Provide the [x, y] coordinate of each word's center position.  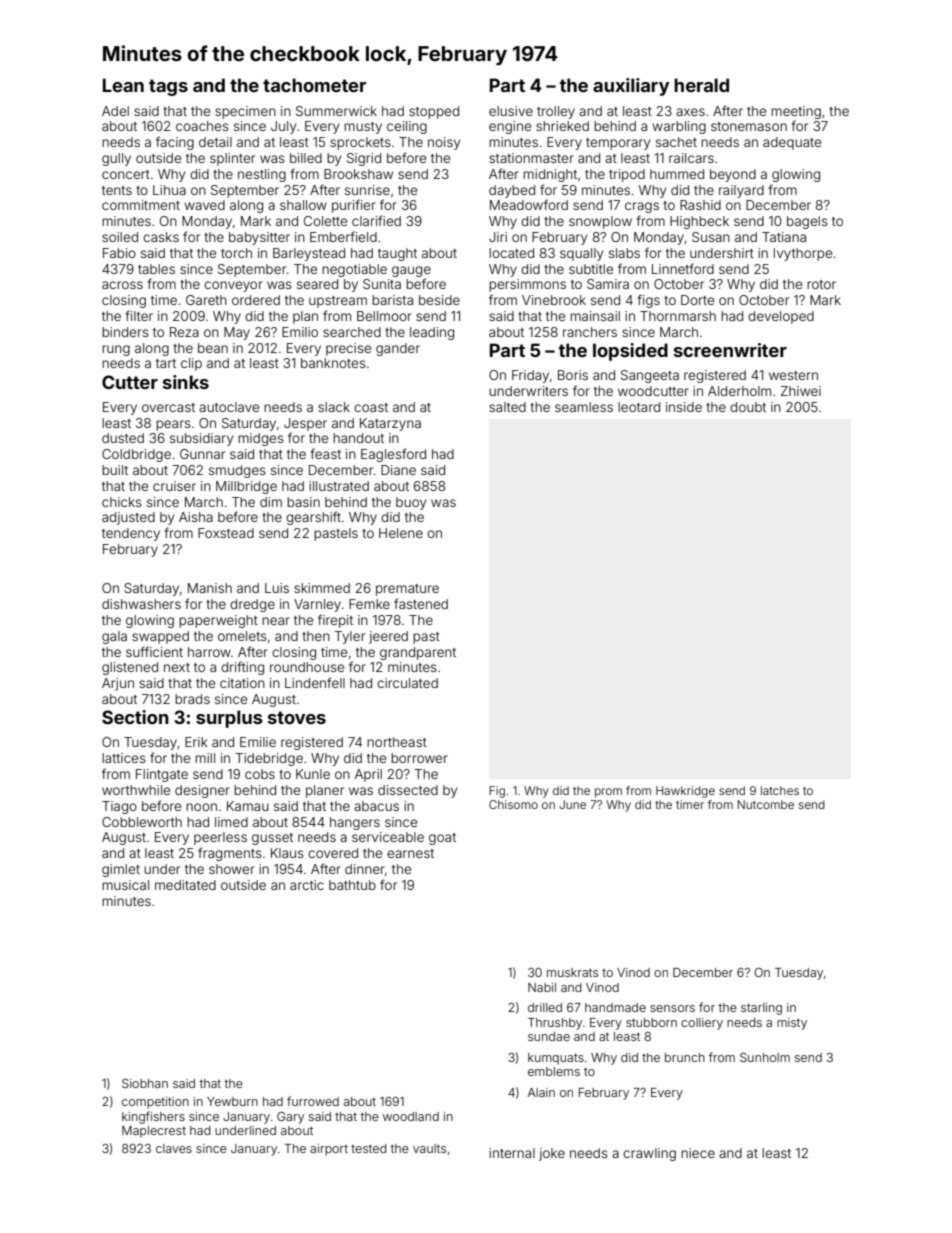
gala [114, 637]
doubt [748, 407]
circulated [407, 683]
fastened [421, 603]
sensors [672, 1008]
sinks [186, 382]
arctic [307, 885]
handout [358, 438]
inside [684, 407]
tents [117, 190]
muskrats [572, 972]
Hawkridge [685, 792]
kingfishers [153, 1117]
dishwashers [141, 604]
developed [781, 317]
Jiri [498, 237]
